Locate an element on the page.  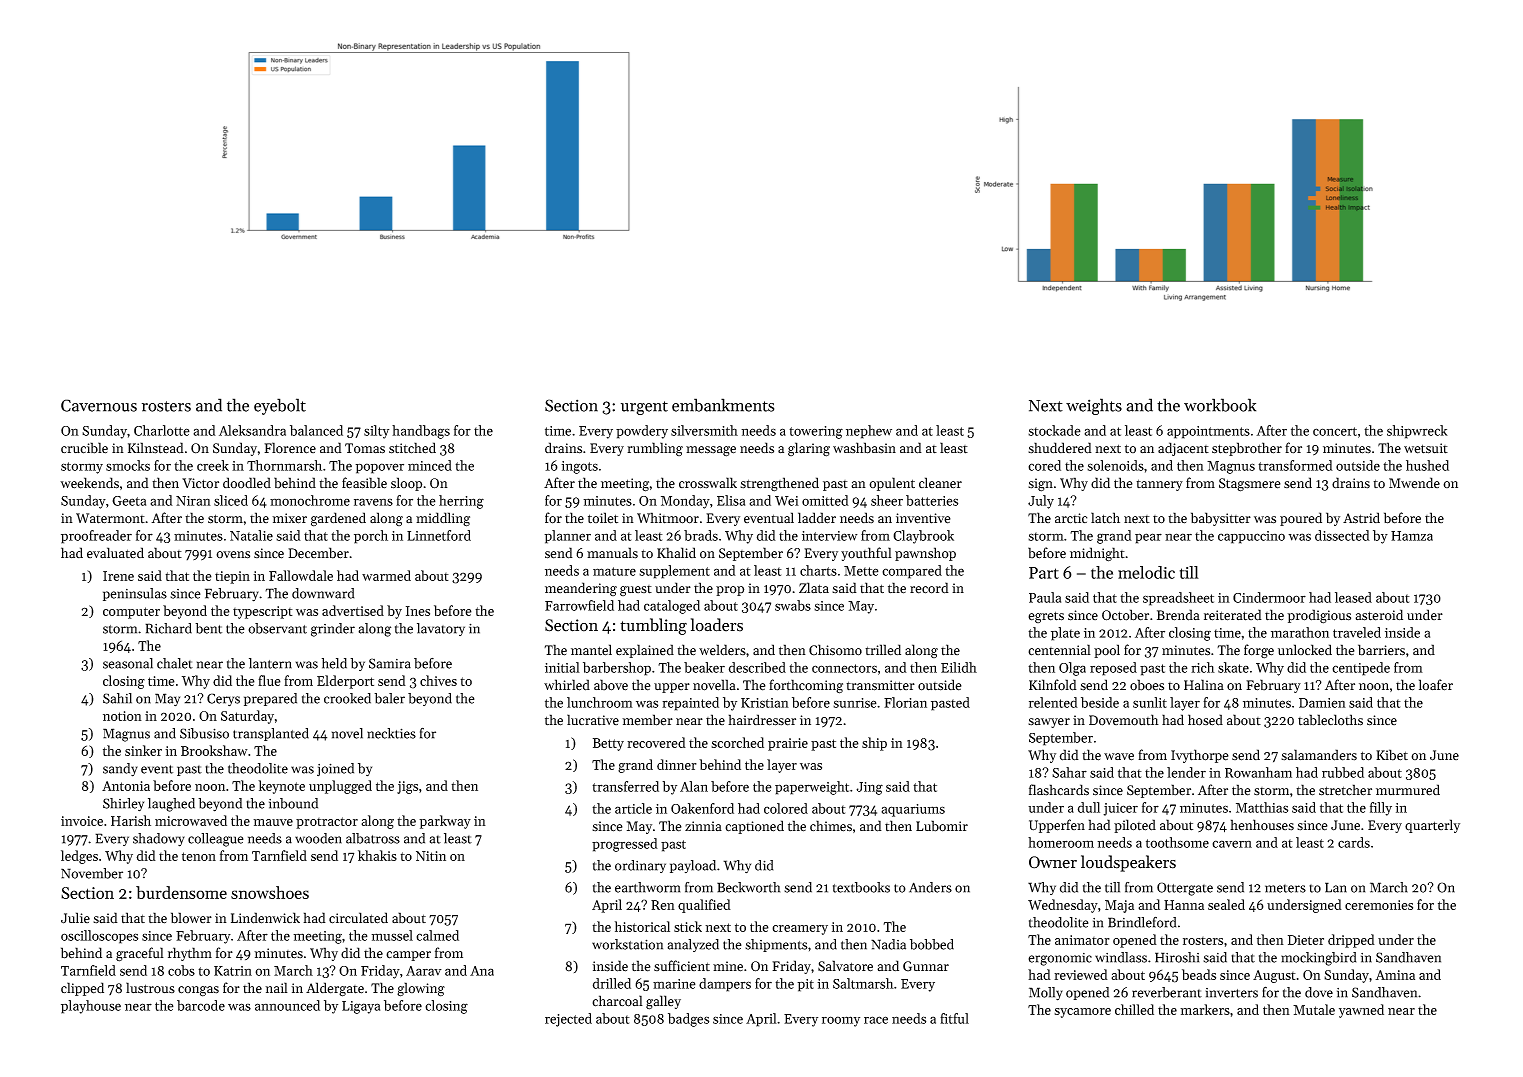
record is located at coordinates (929, 588).
